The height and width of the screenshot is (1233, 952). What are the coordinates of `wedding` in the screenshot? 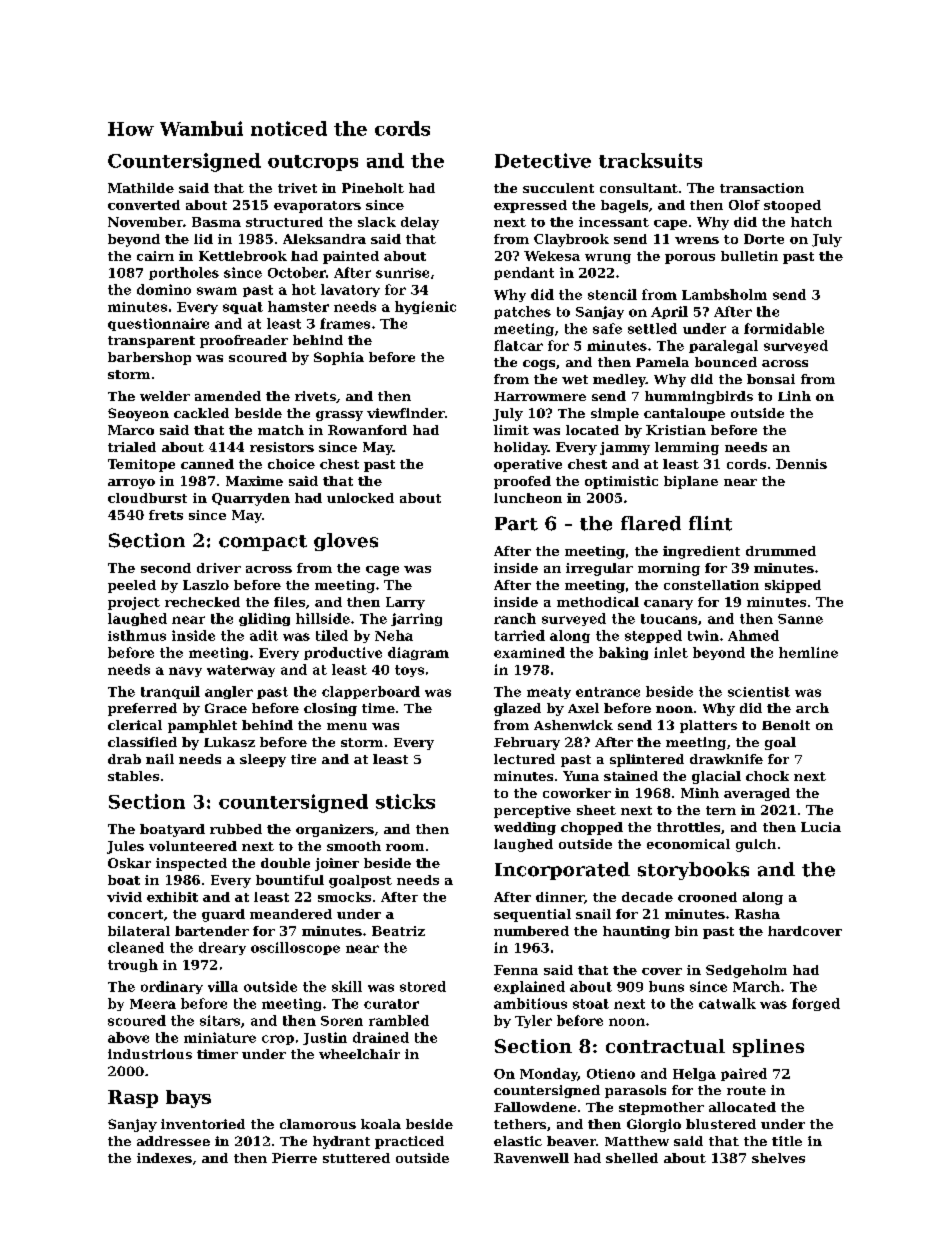 It's located at (525, 828).
